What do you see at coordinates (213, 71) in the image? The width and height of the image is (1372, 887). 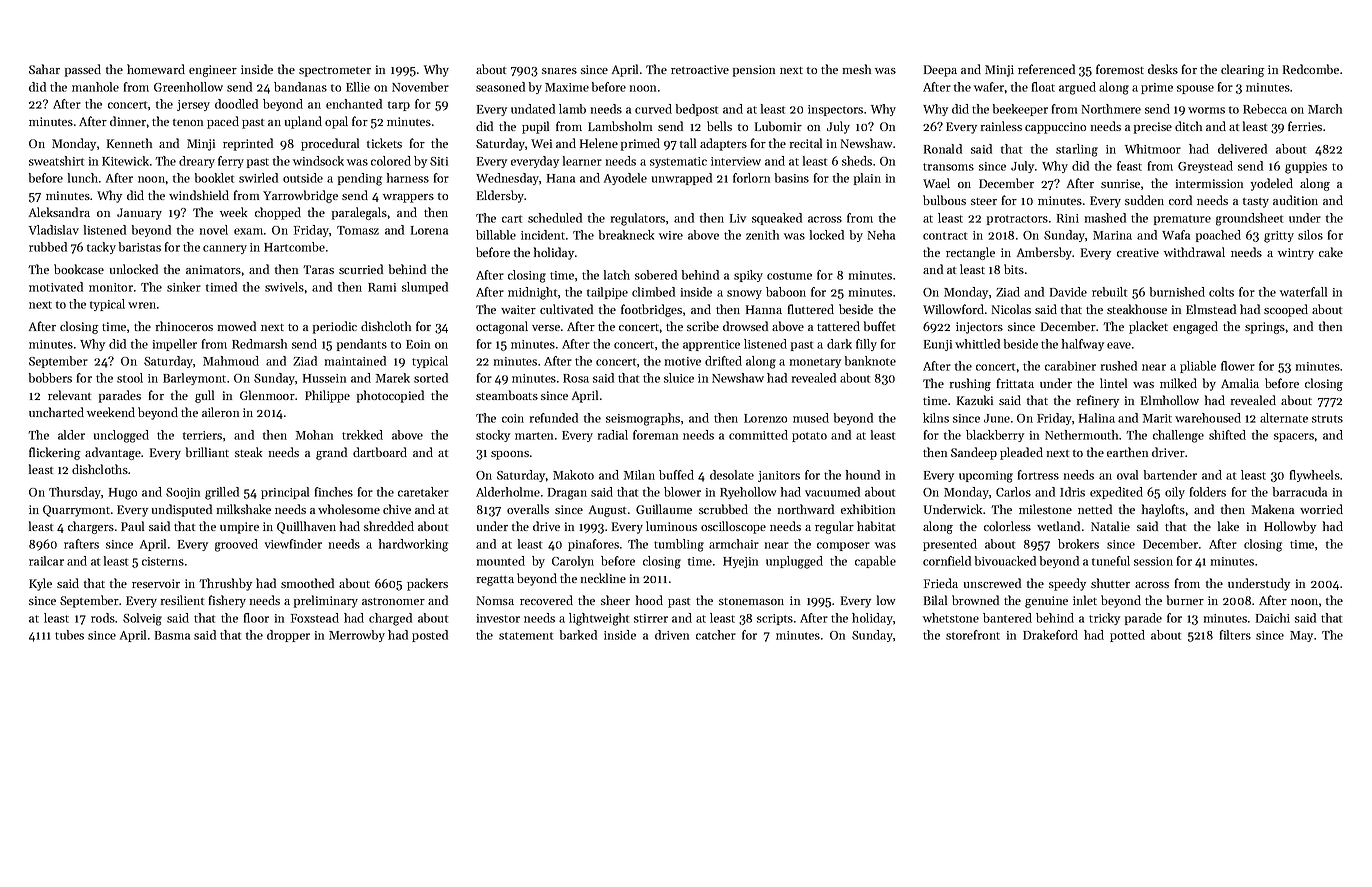 I see `engineer` at bounding box center [213, 71].
